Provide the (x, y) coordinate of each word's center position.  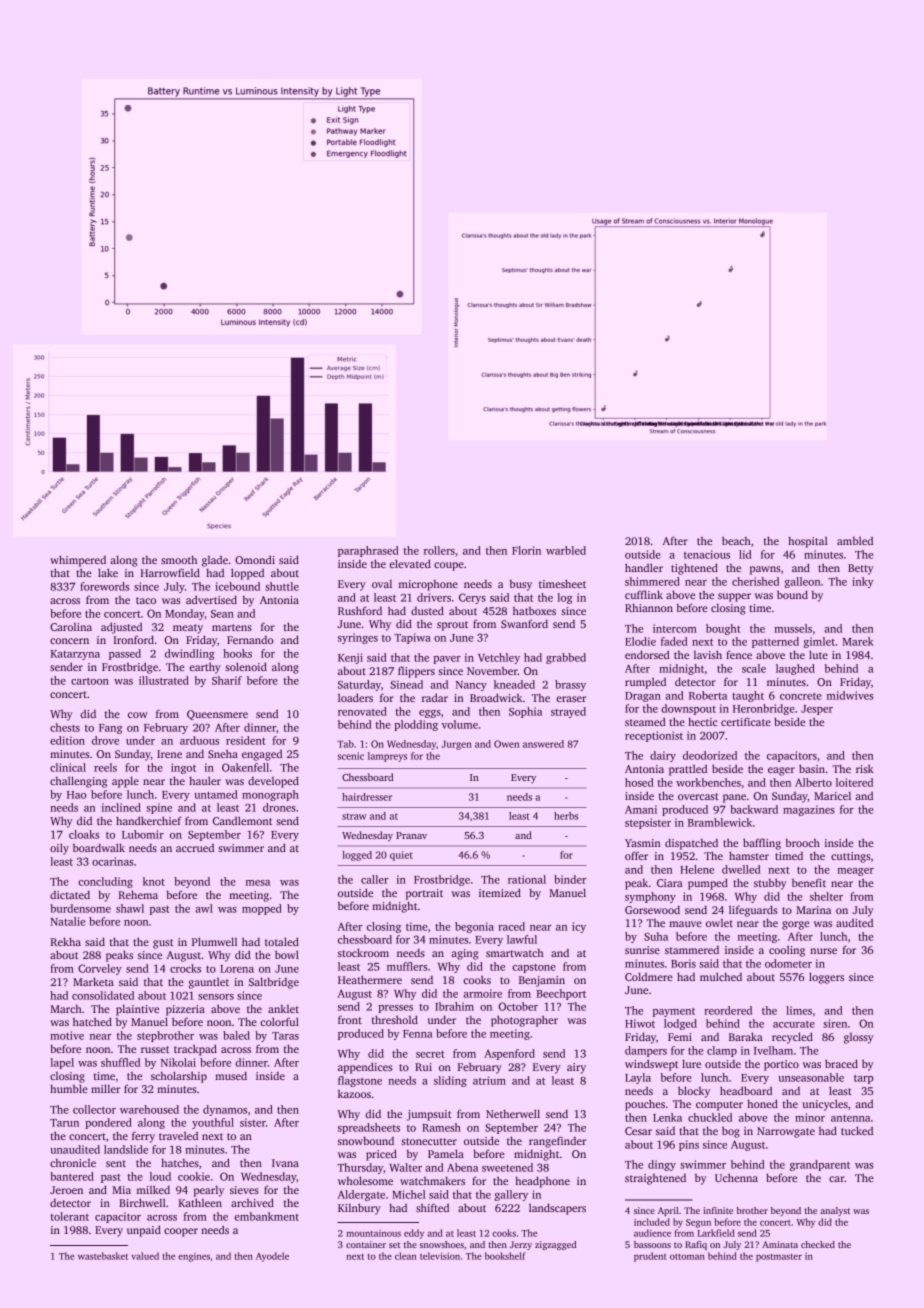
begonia (474, 927)
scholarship (179, 1077)
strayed (568, 712)
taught (748, 696)
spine (159, 808)
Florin (526, 550)
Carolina (71, 627)
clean (406, 1256)
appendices (365, 1068)
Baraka (746, 1036)
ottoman (687, 1257)
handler (644, 567)
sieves (244, 1190)
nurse (823, 951)
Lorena (237, 969)
